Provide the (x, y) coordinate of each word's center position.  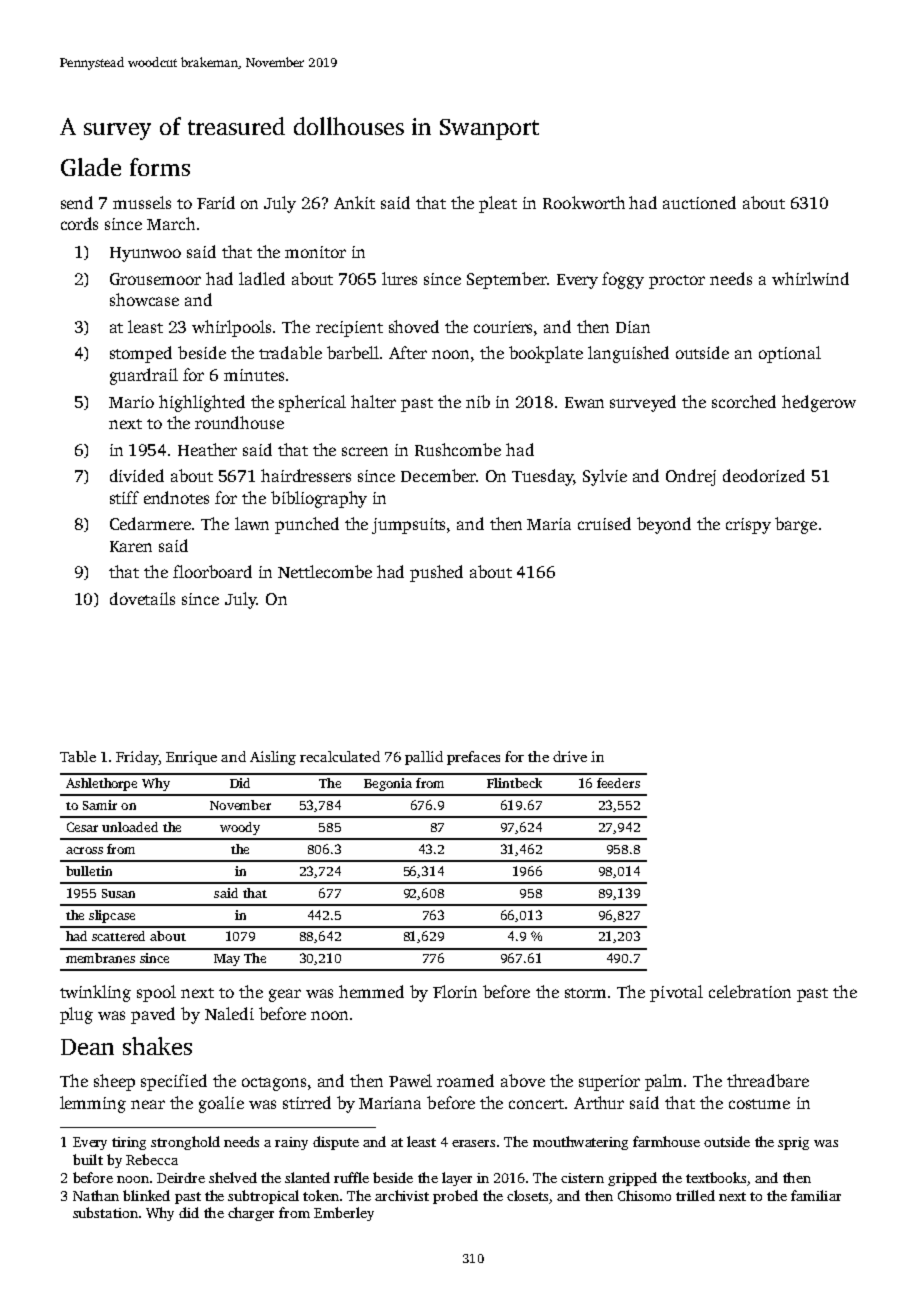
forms (160, 167)
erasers (473, 1143)
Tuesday (542, 477)
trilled (695, 1195)
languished (628, 354)
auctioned (699, 202)
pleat (498, 204)
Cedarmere (150, 523)
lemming (93, 1104)
